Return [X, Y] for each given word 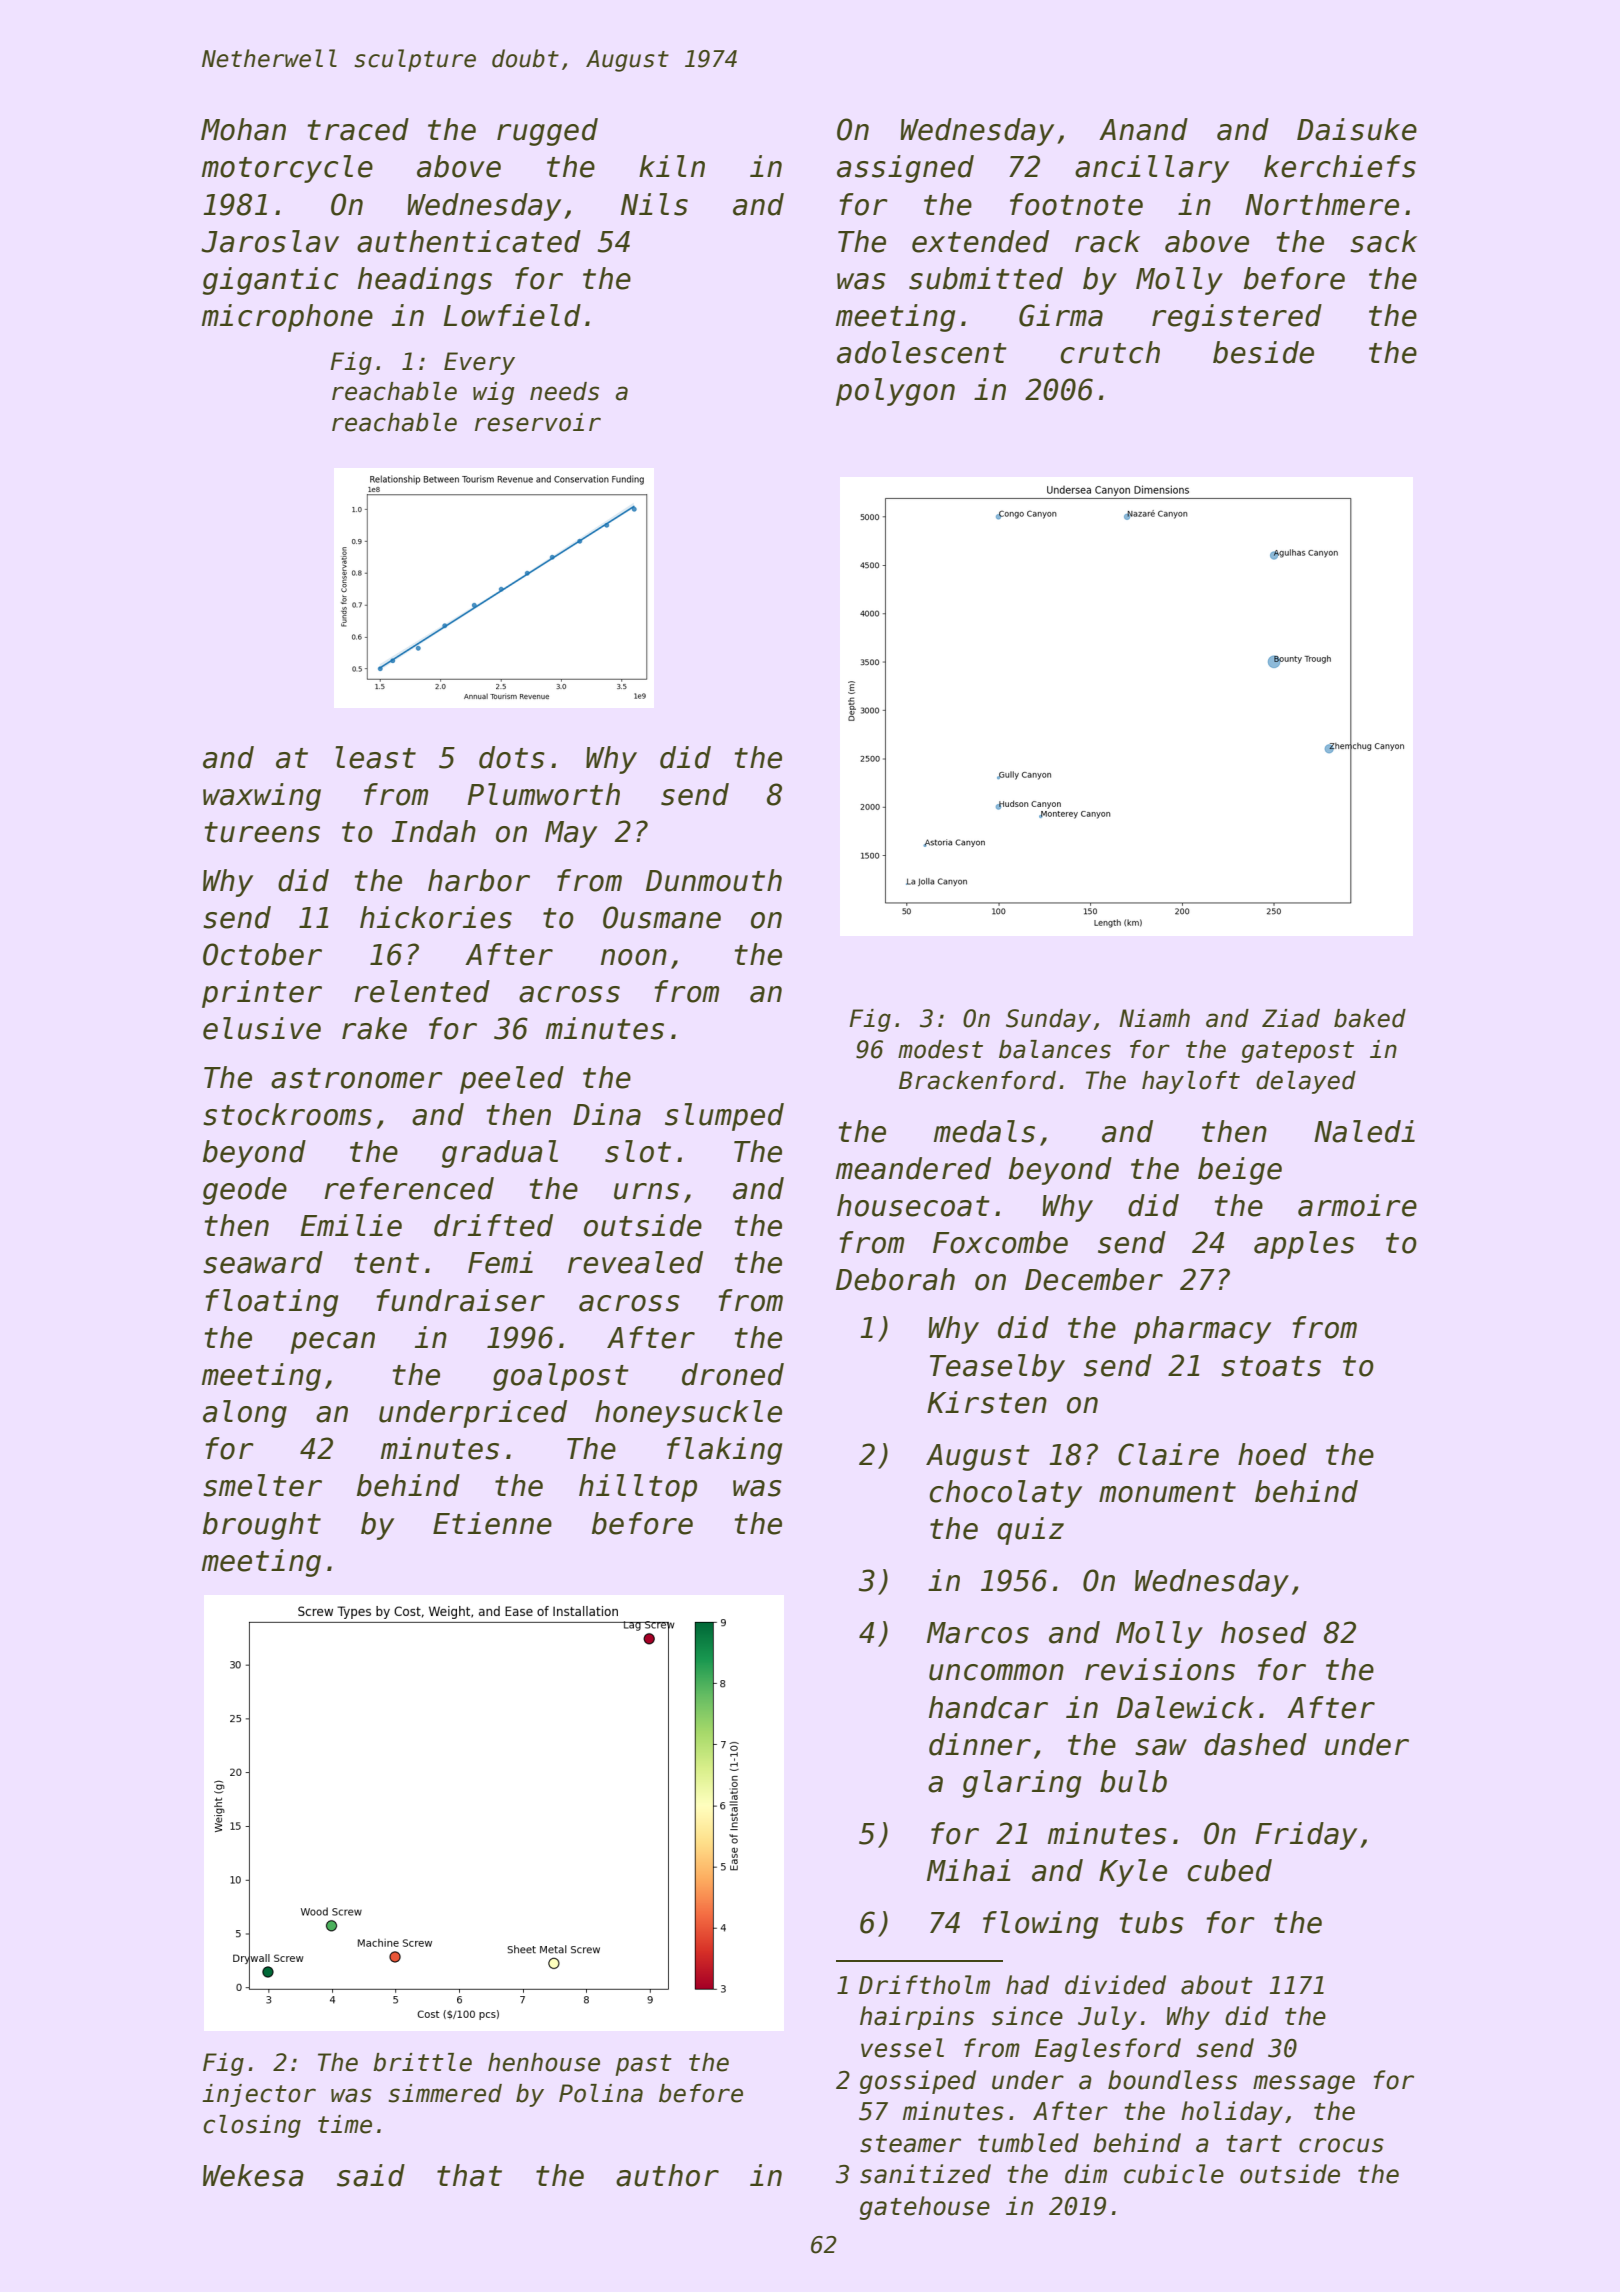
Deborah [895, 1279]
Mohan [243, 129]
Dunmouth [714, 880]
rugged [547, 132]
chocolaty [1005, 1494]
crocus [1341, 2145]
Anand [1143, 129]
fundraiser [461, 1300]
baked [1370, 1018]
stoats [1271, 1366]
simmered [445, 2093]
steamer [910, 2144]
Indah [434, 831]
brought [262, 1526]
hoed [1272, 1454]
